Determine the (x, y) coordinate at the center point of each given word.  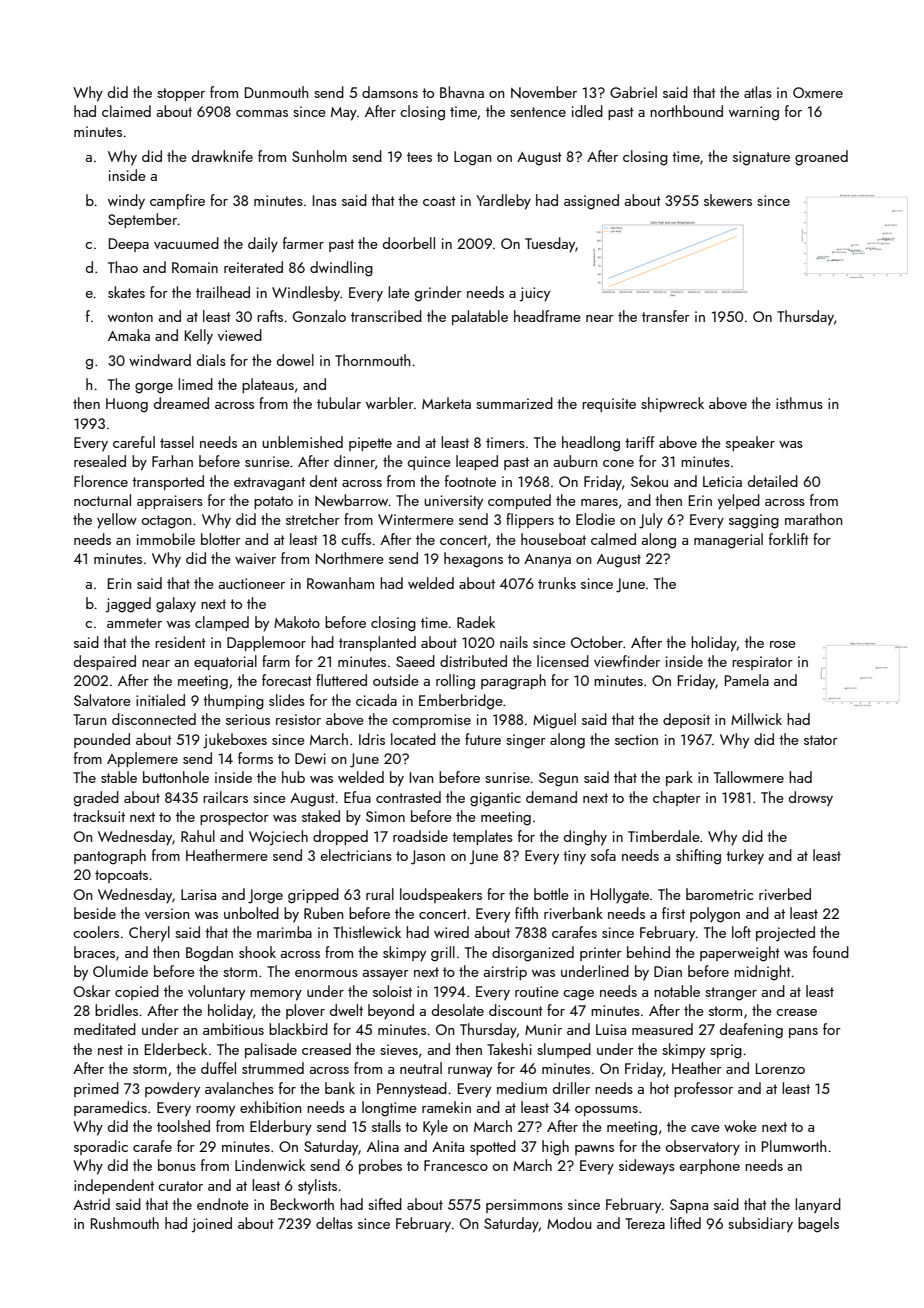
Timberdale (664, 836)
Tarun (89, 719)
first (673, 913)
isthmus (799, 403)
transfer (666, 316)
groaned (821, 158)
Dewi (310, 758)
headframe (547, 316)
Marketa (446, 403)
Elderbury (281, 1128)
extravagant (269, 484)
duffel (218, 1068)
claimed (126, 111)
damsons (390, 92)
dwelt (346, 1010)
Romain (195, 267)
